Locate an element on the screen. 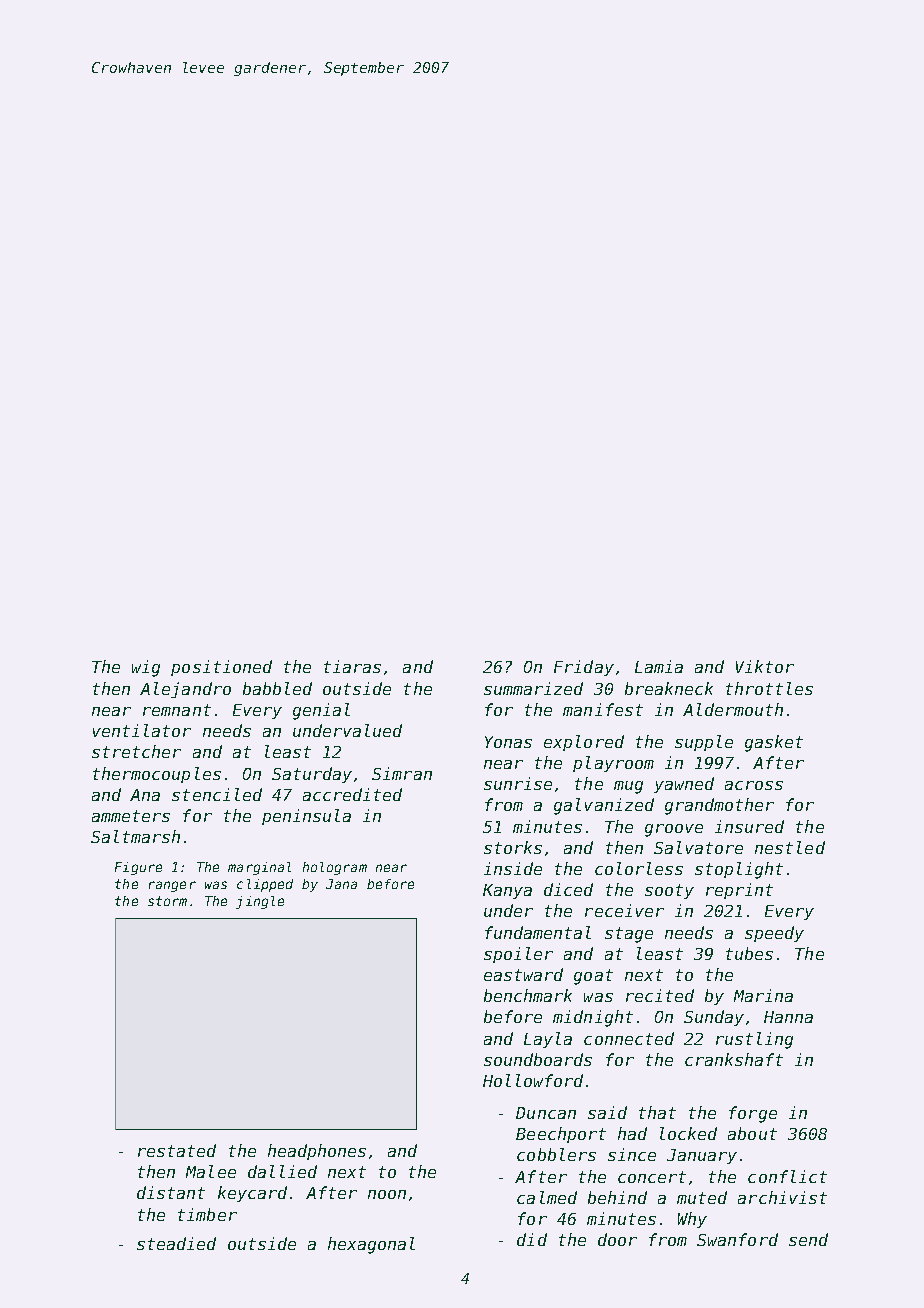 This screenshot has width=924, height=1308. restated is located at coordinates (177, 1150).
